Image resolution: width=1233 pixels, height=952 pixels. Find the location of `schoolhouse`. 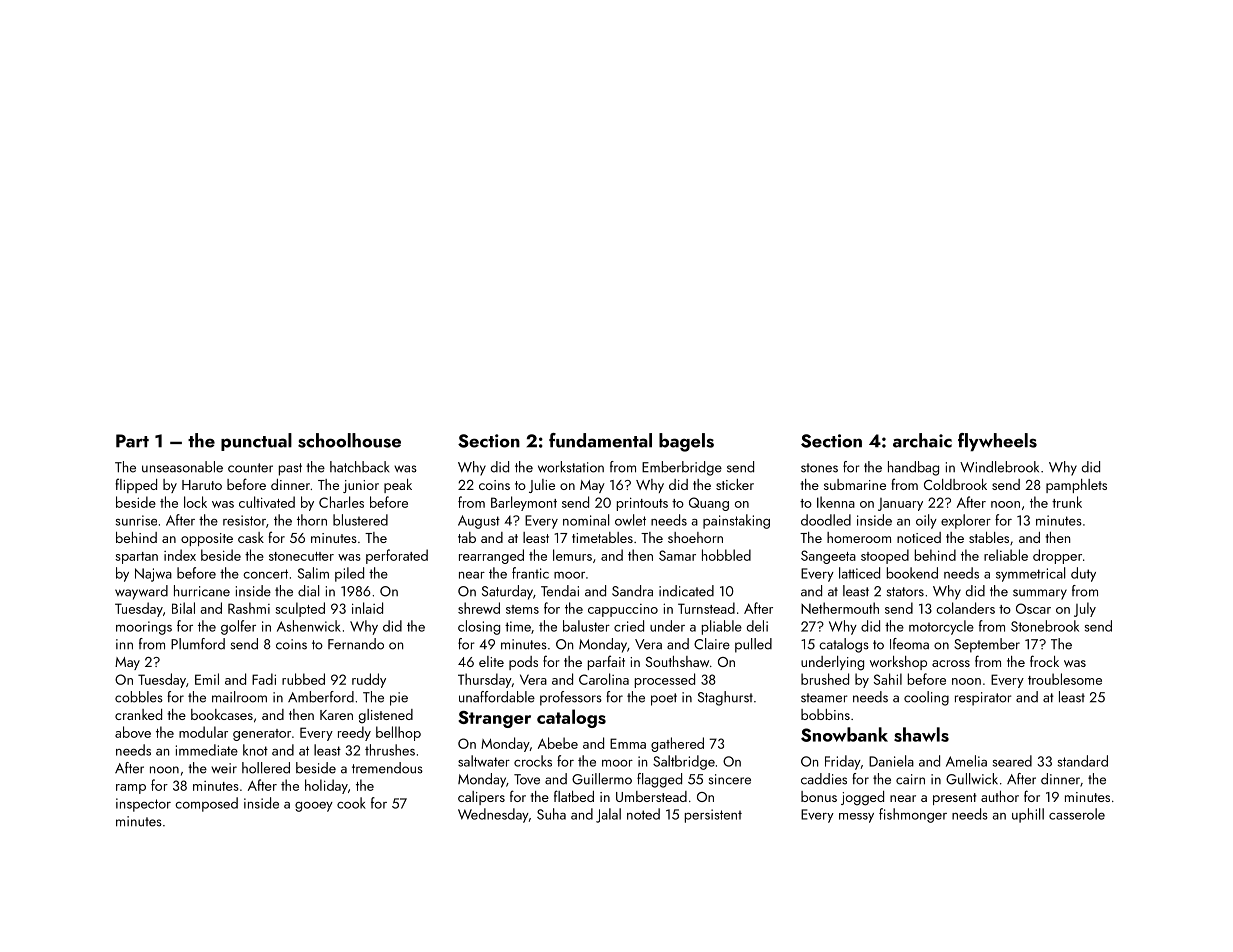

schoolhouse is located at coordinates (349, 440).
